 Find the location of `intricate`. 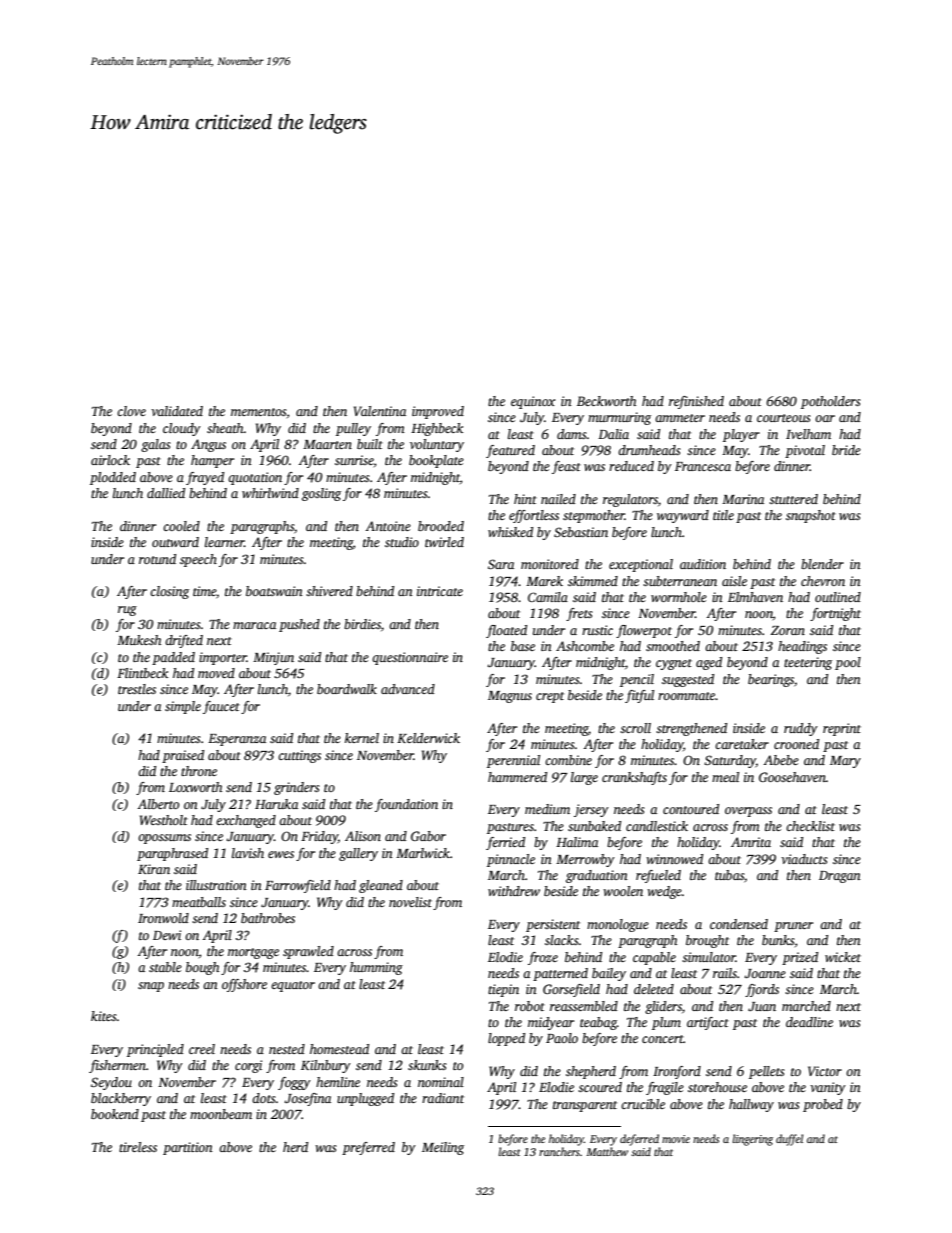

intricate is located at coordinates (440, 591).
